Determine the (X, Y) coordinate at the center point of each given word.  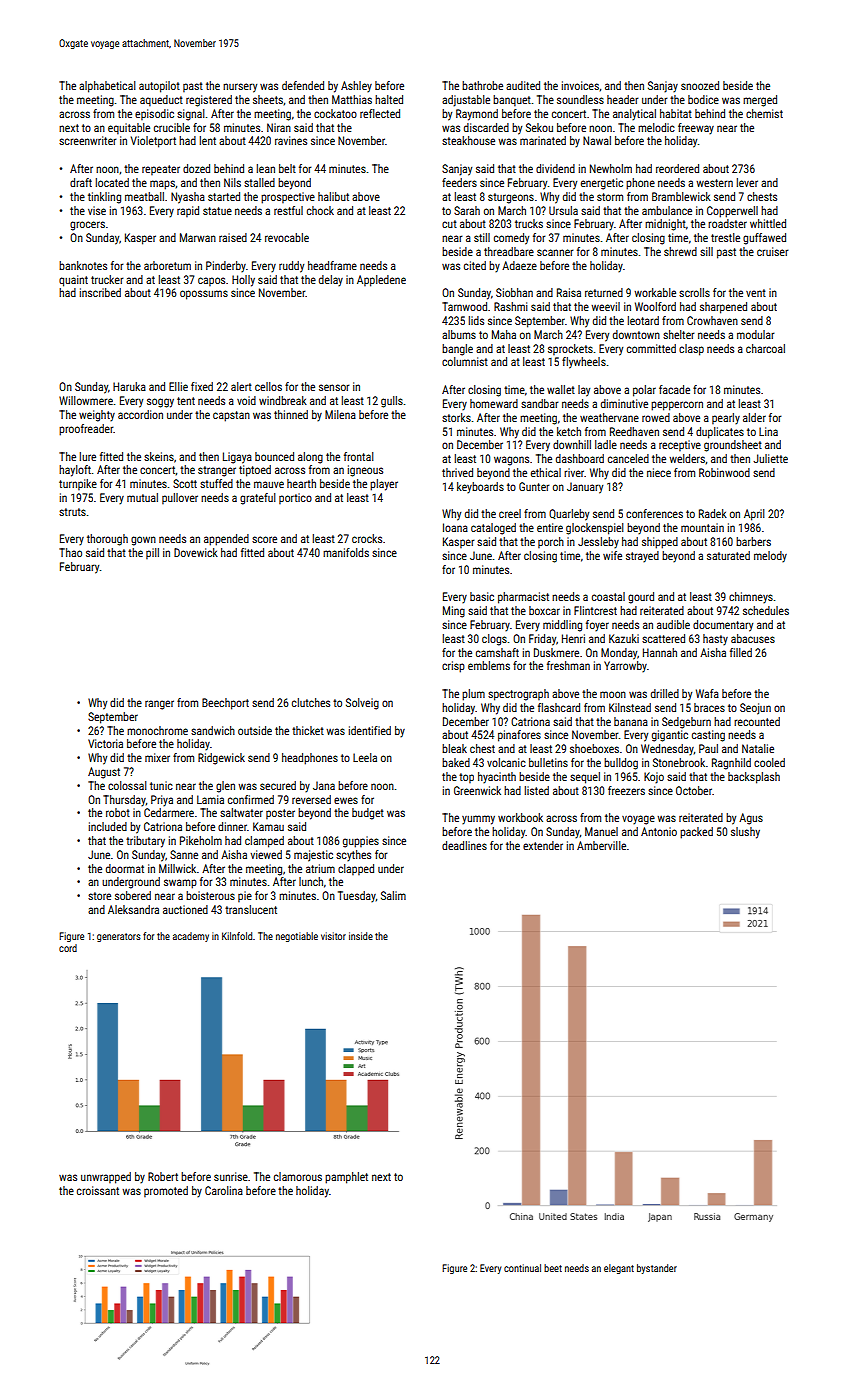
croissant (98, 1190)
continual (522, 1268)
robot (118, 812)
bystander (657, 1269)
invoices (580, 85)
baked (456, 762)
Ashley (356, 87)
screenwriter (87, 140)
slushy (745, 833)
